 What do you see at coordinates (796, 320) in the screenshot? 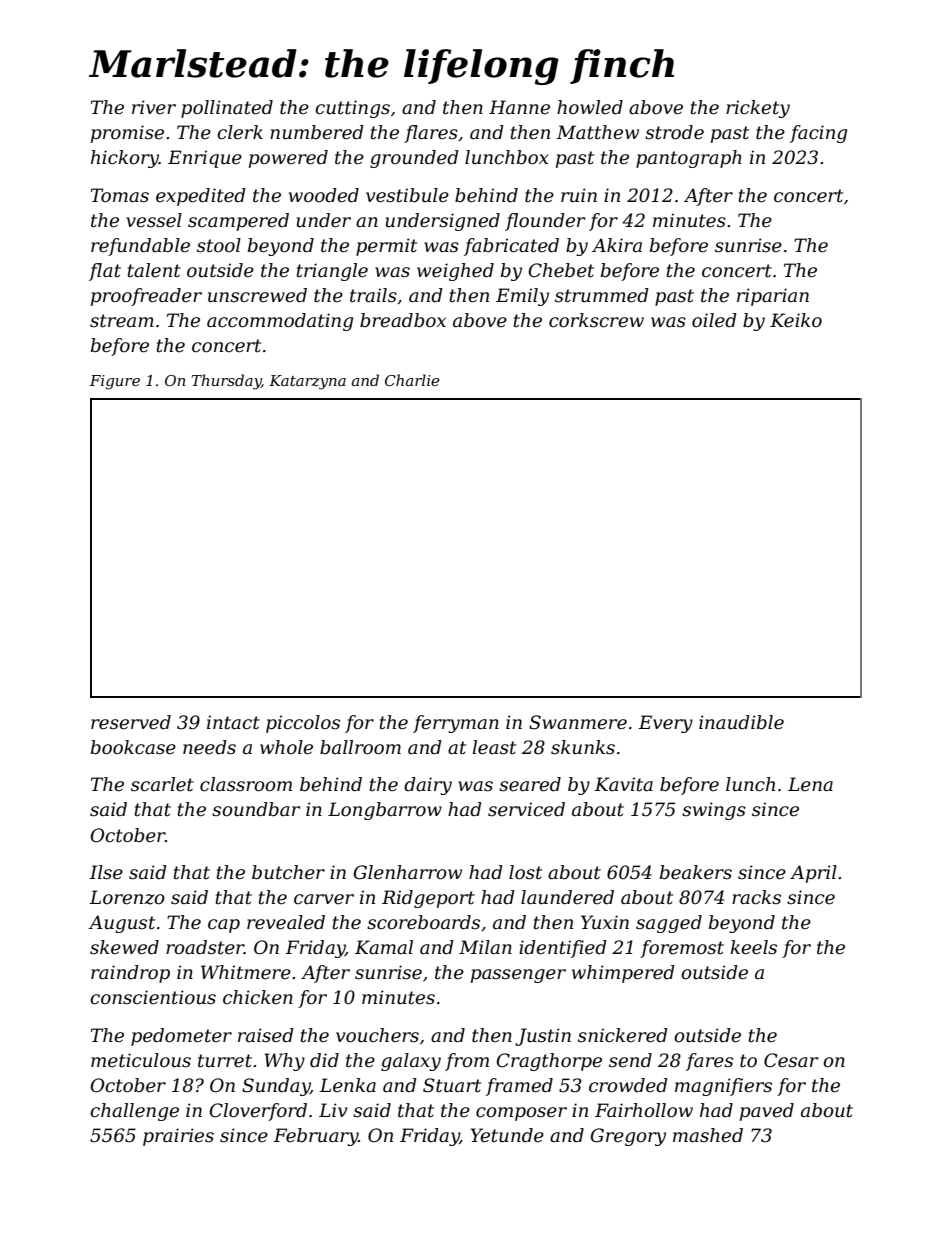
I see `Keiko` at bounding box center [796, 320].
